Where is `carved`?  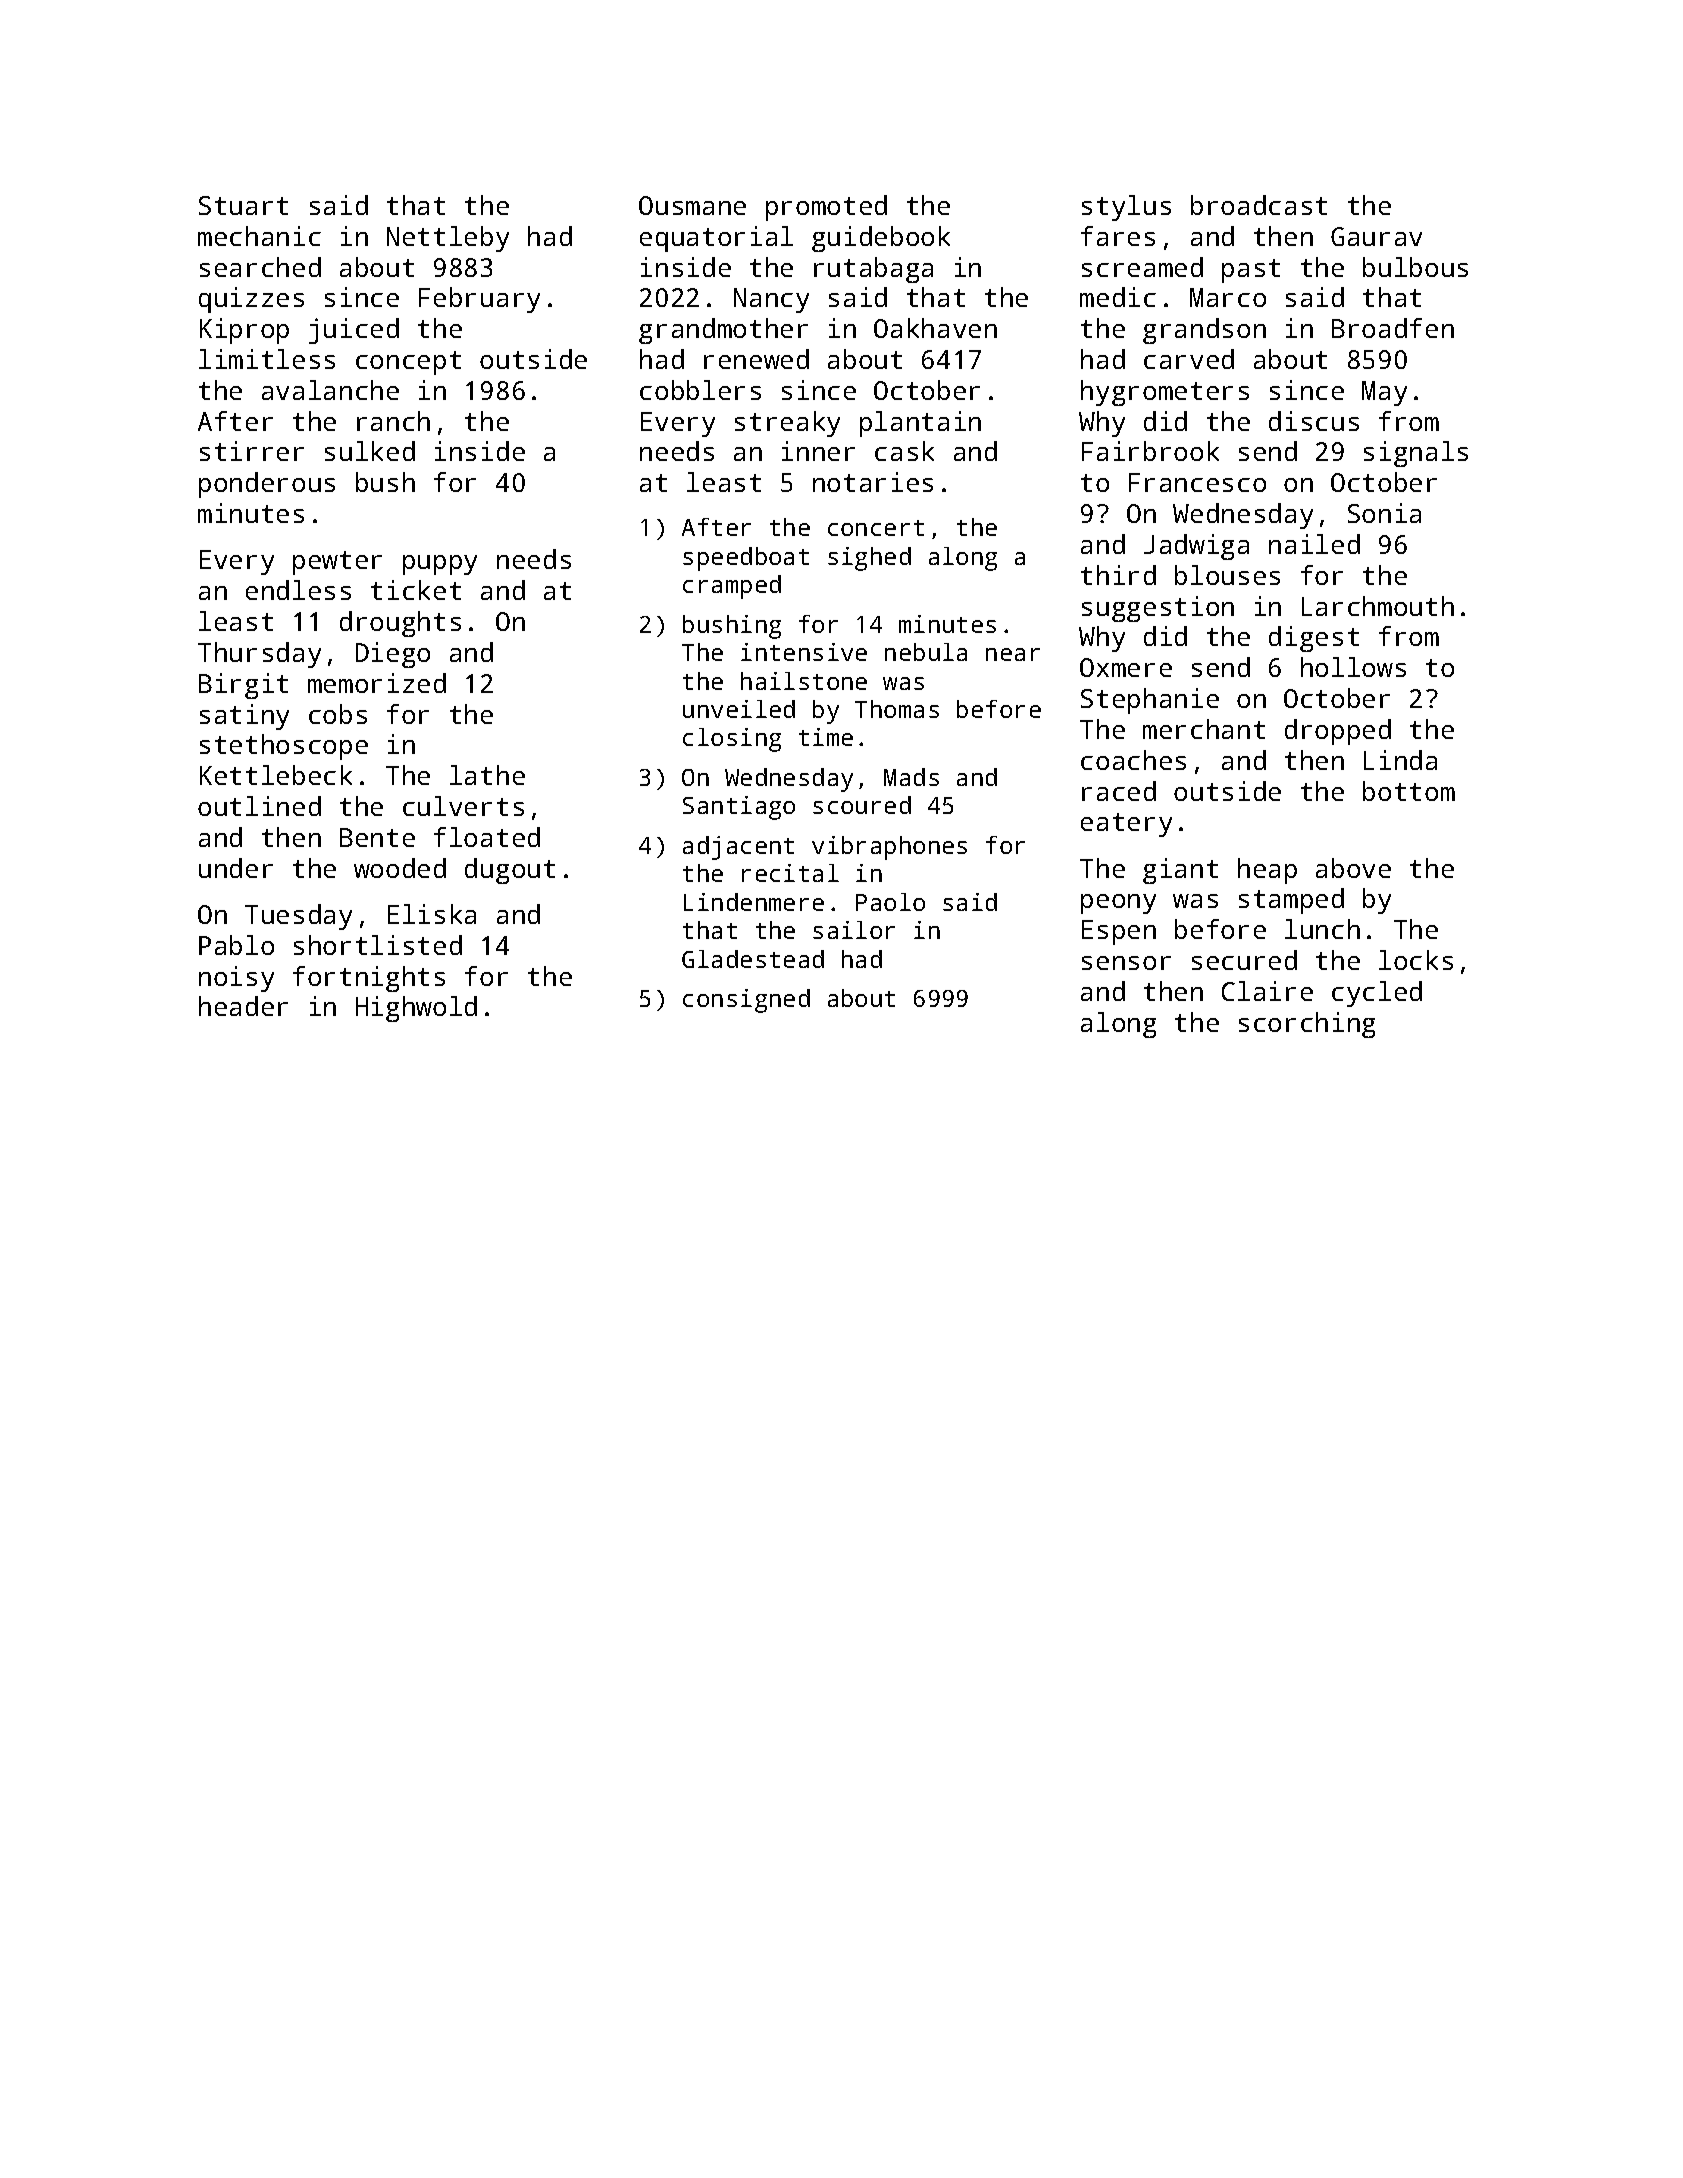
carved is located at coordinates (1189, 359).
